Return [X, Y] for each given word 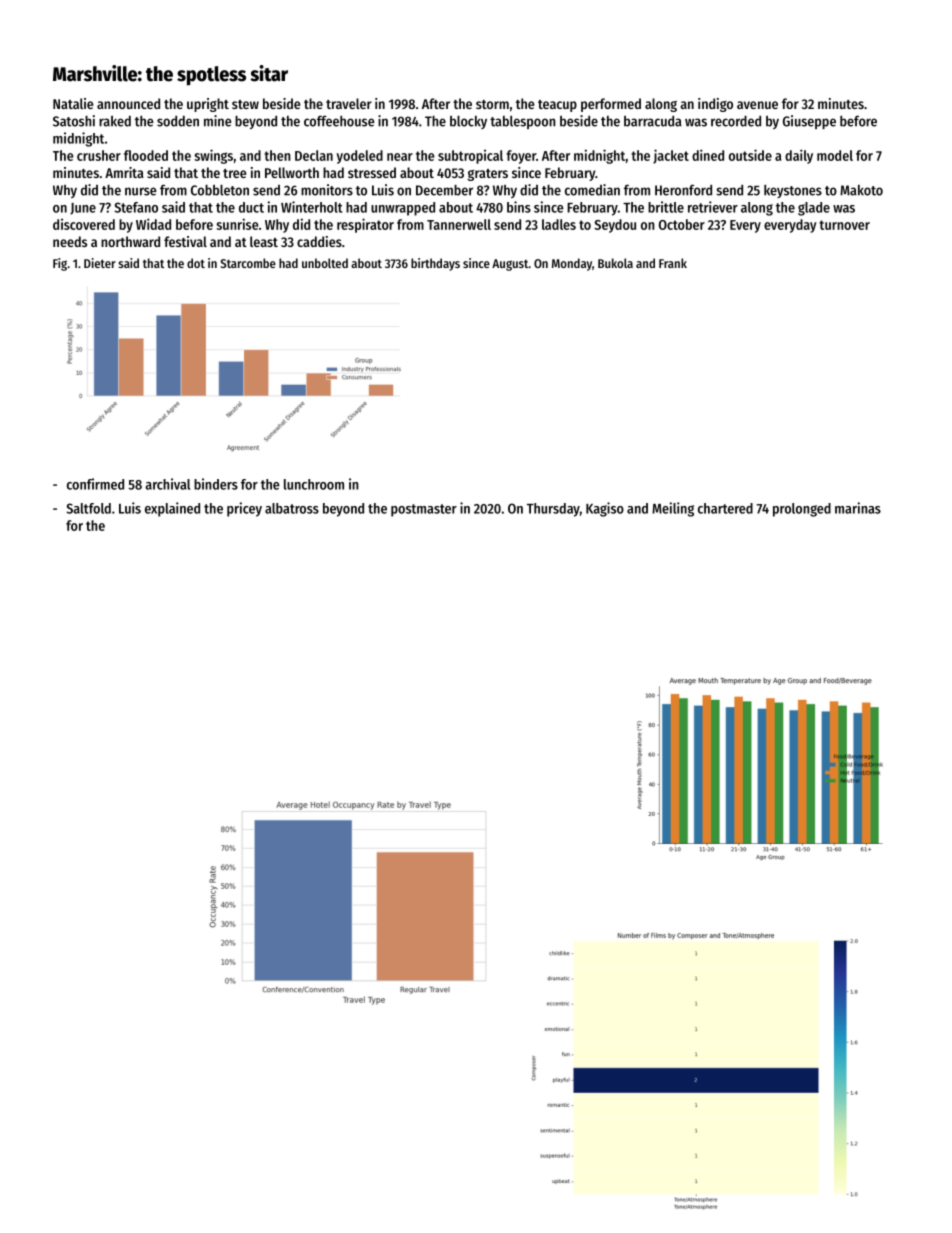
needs [70, 241]
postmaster [424, 510]
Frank [673, 263]
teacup [557, 106]
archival [167, 484]
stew [245, 104]
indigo [715, 105]
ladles [559, 224]
